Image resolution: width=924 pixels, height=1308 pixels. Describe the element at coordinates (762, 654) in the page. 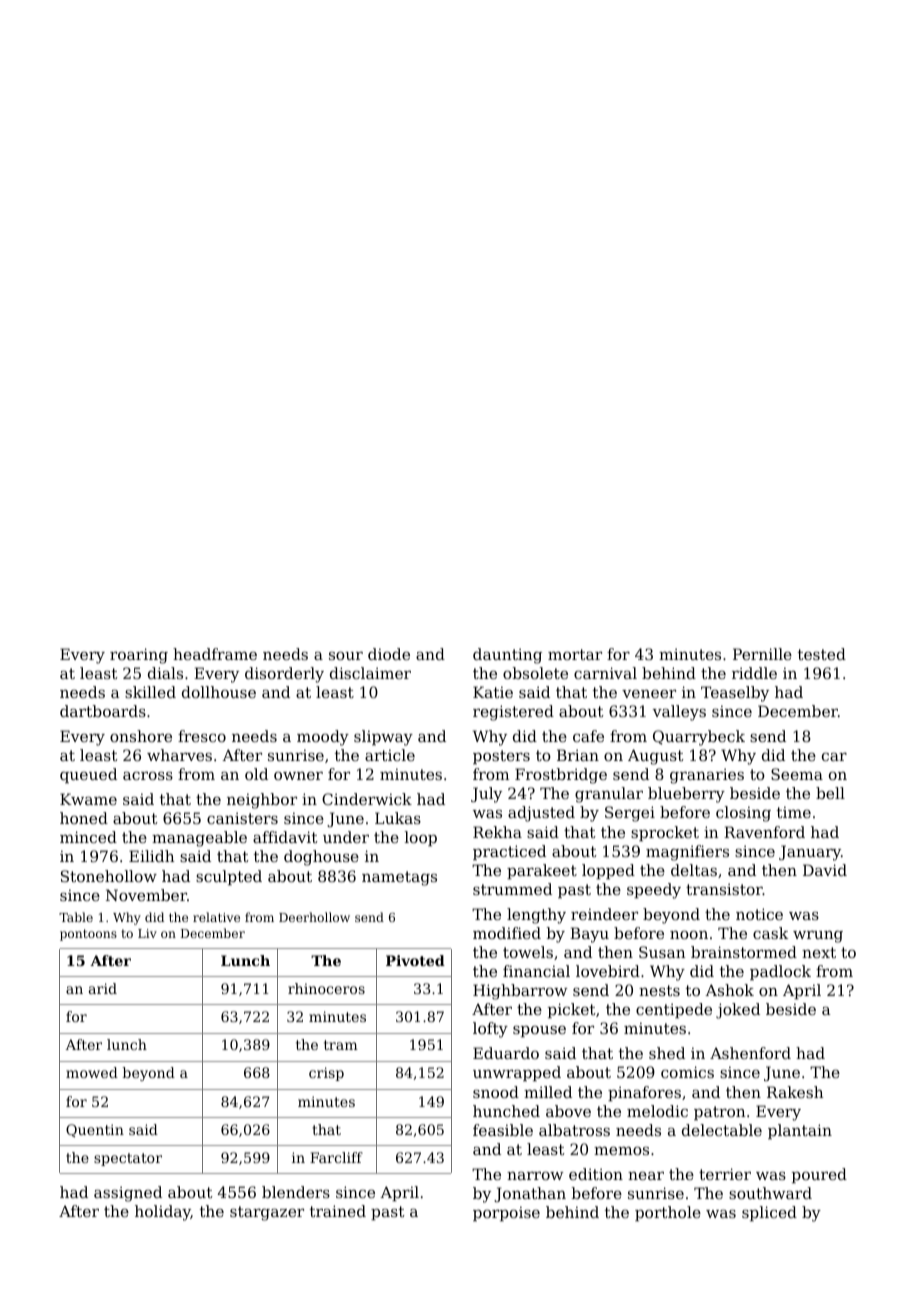

I see `Pernille` at that location.
